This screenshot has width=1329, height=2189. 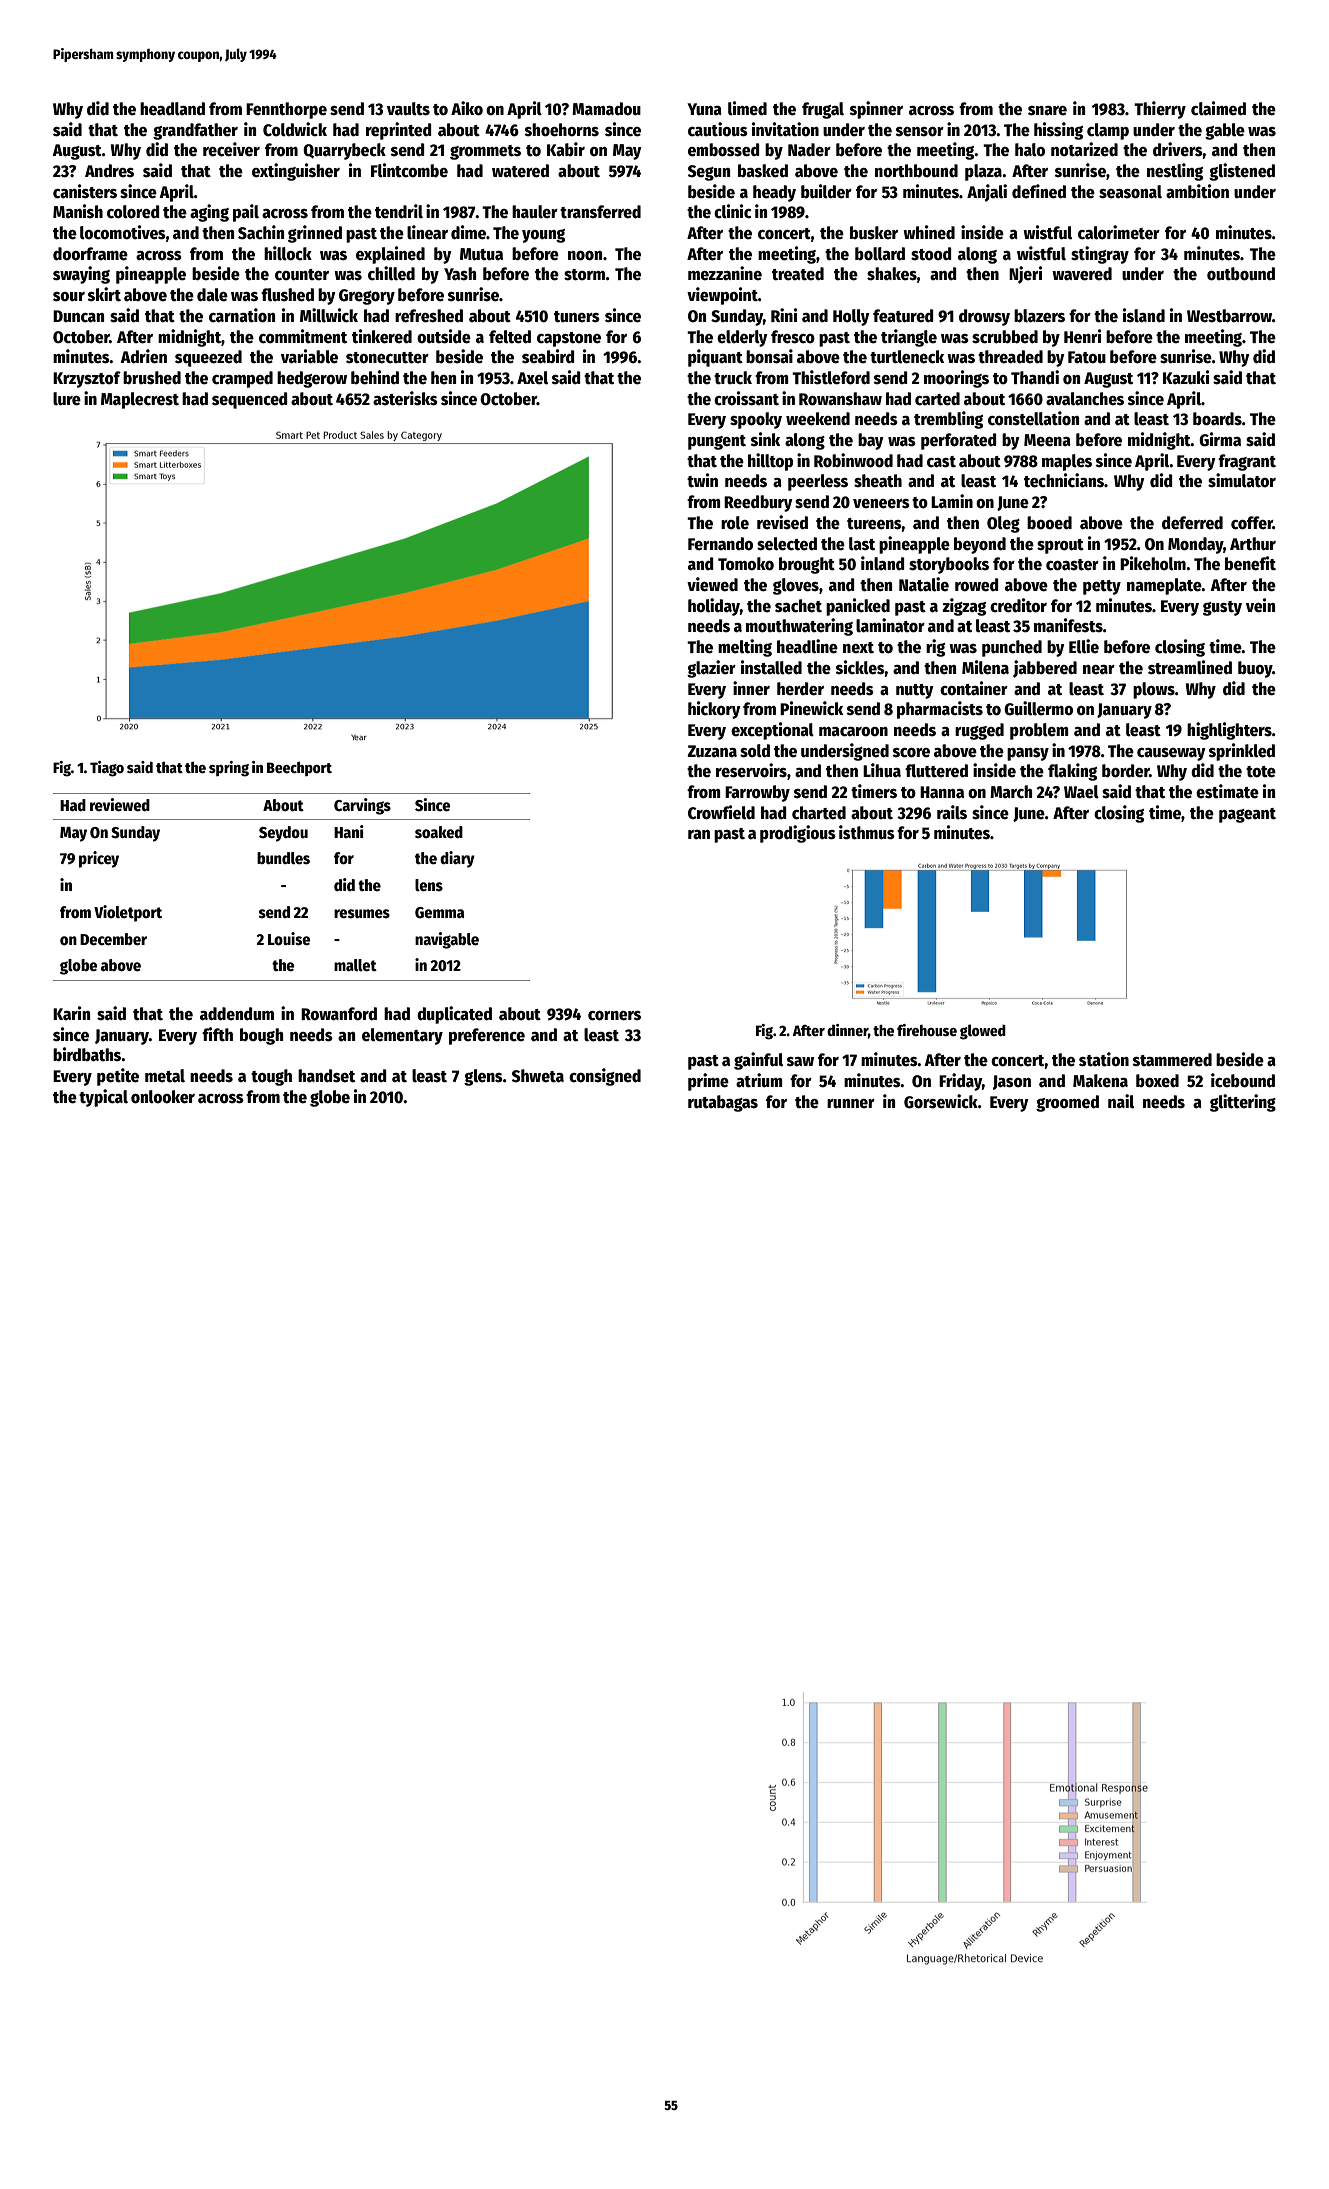 What do you see at coordinates (1121, 1101) in the screenshot?
I see `nail` at bounding box center [1121, 1101].
